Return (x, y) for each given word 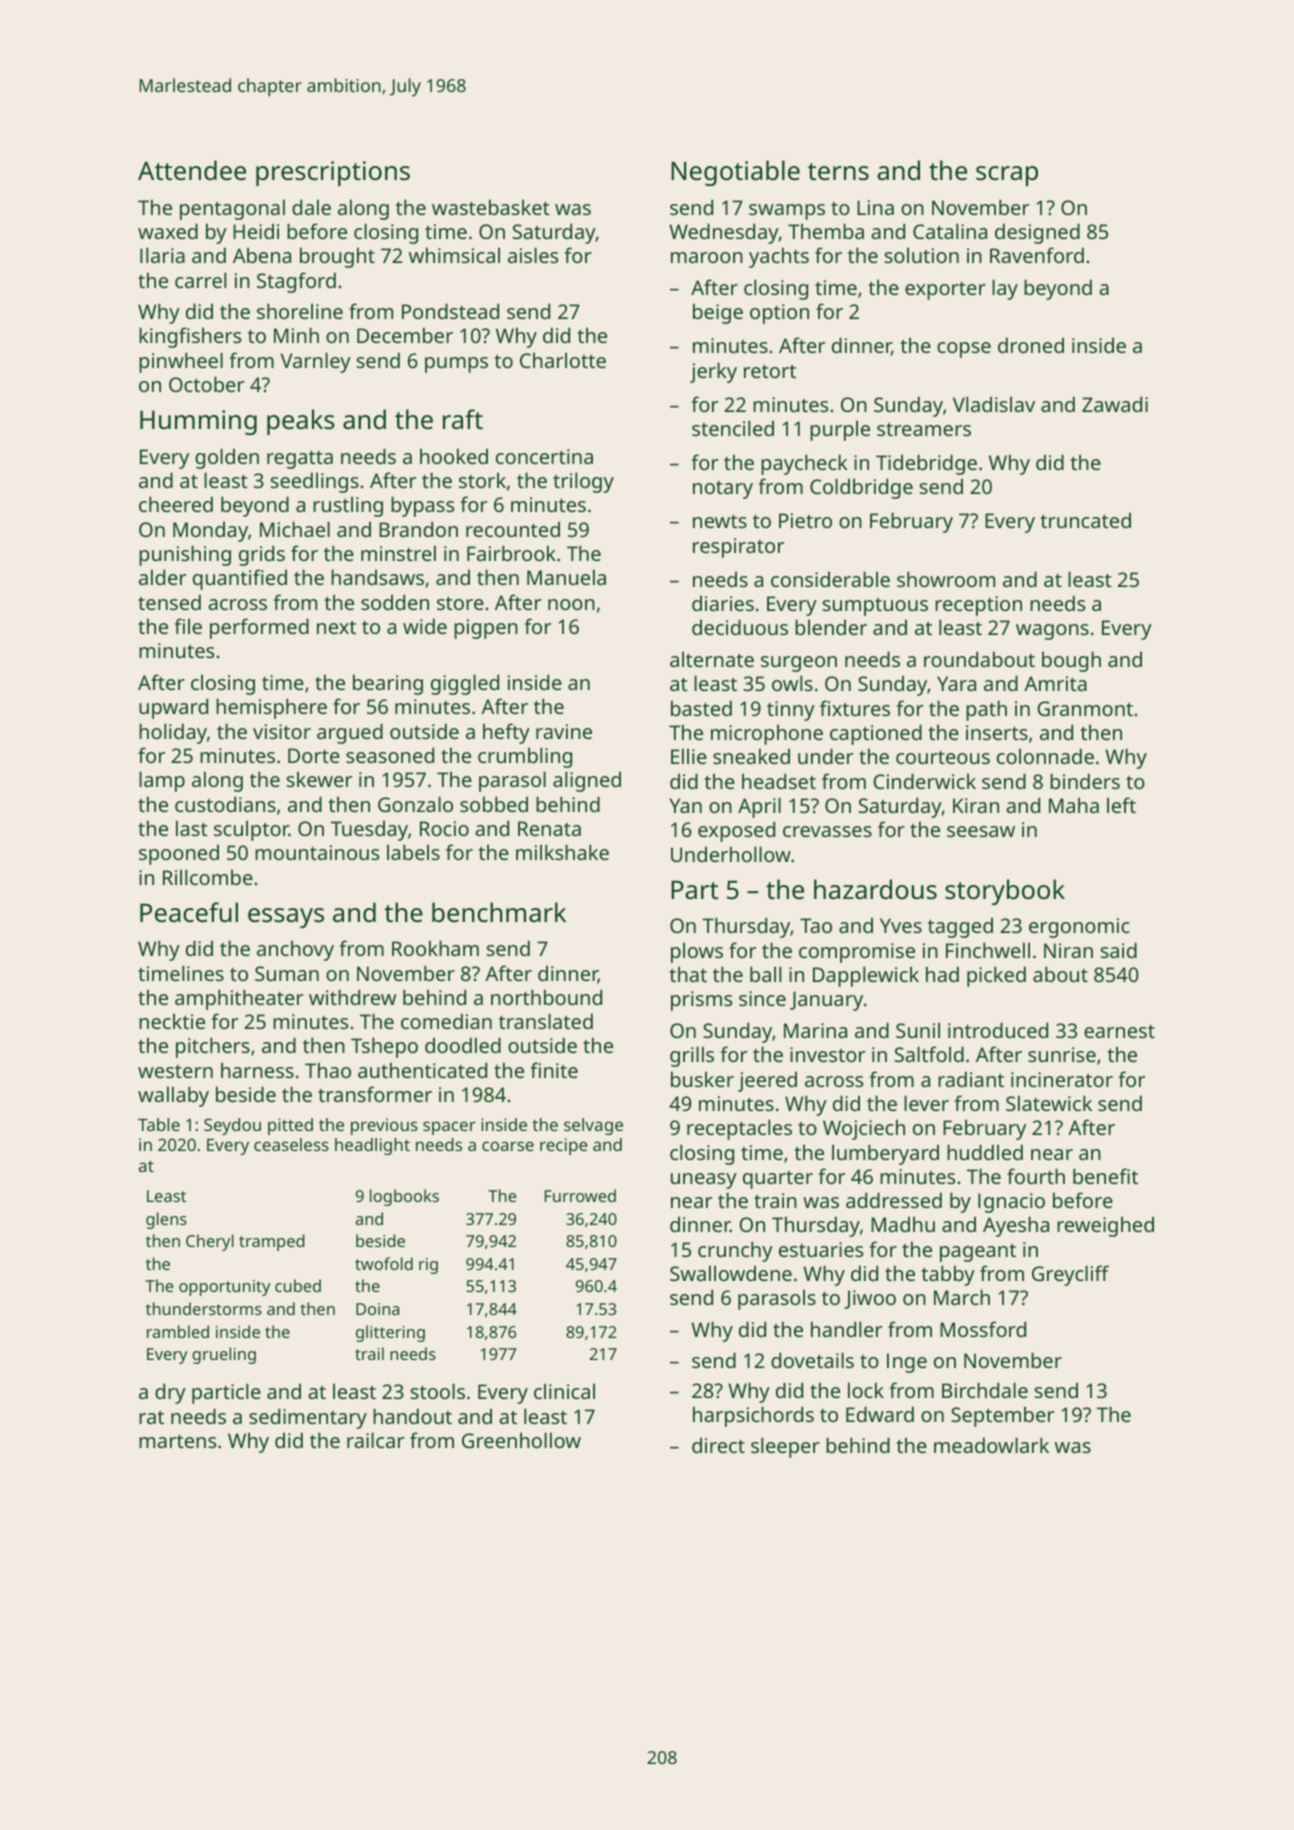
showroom (946, 579)
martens (177, 1441)
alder (162, 577)
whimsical (454, 255)
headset (779, 781)
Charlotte (563, 360)
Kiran (976, 805)
